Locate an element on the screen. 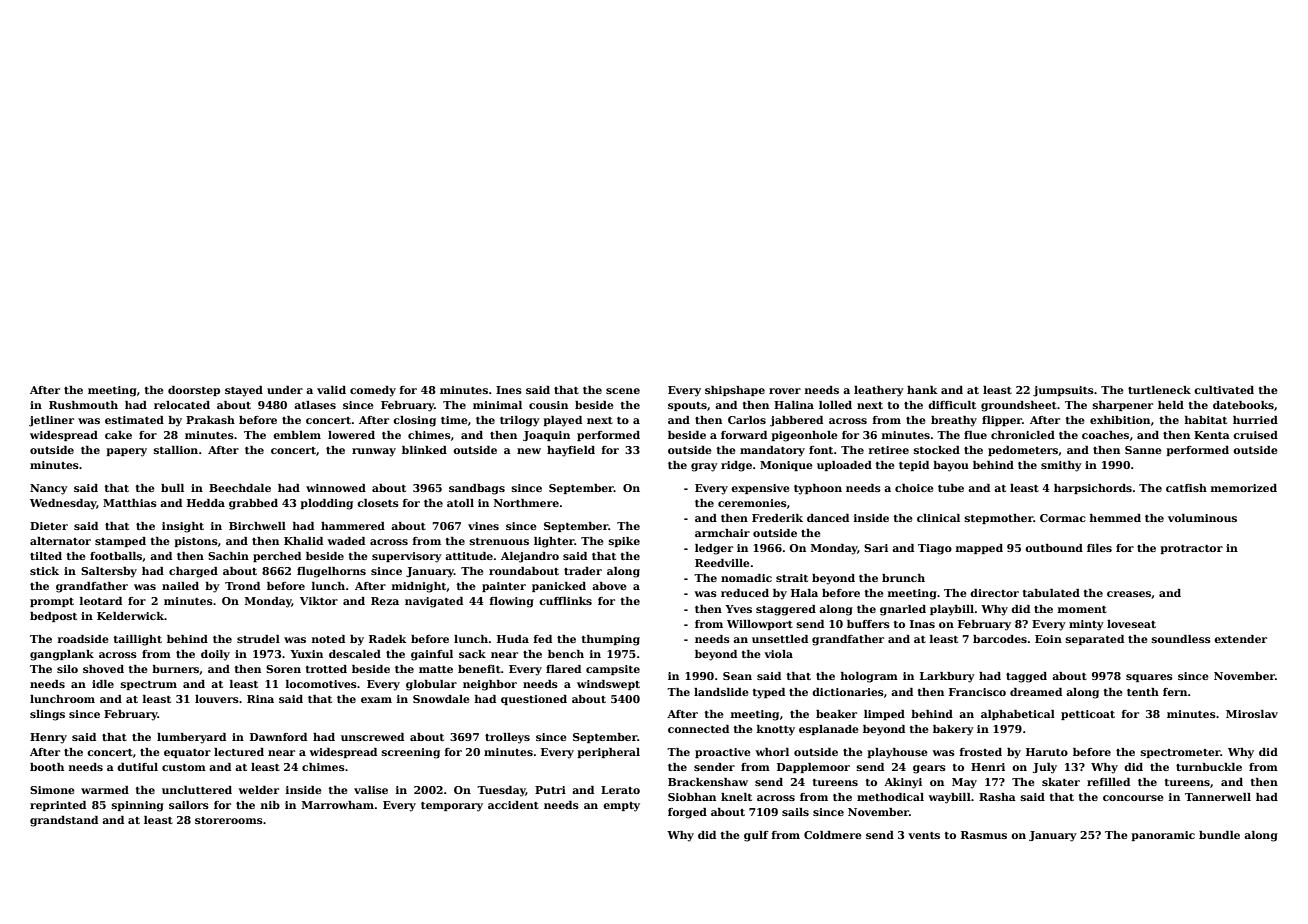 The width and height of the screenshot is (1308, 924). Joaquin is located at coordinates (546, 436).
